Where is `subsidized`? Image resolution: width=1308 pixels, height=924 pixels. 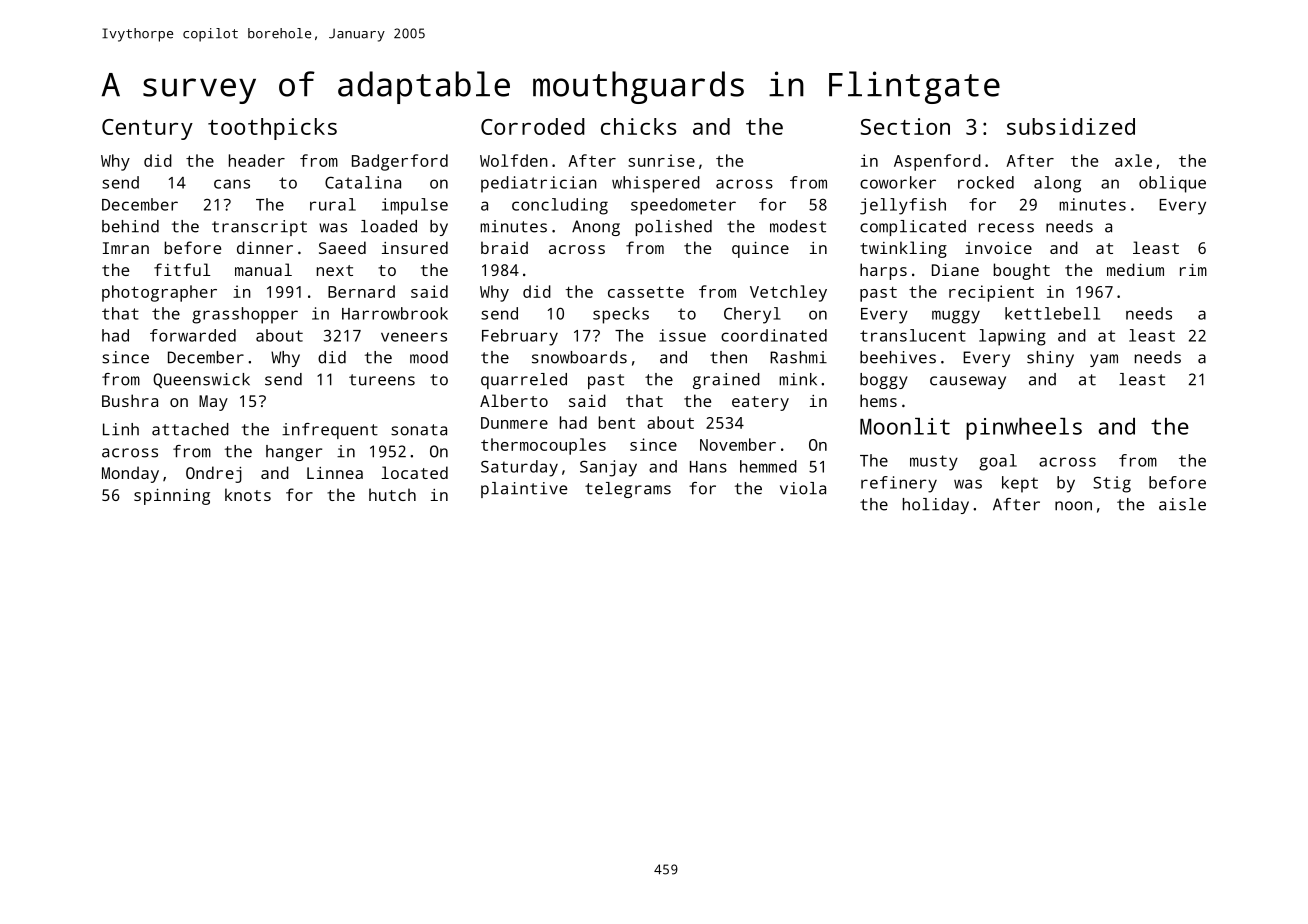 subsidized is located at coordinates (1071, 126).
